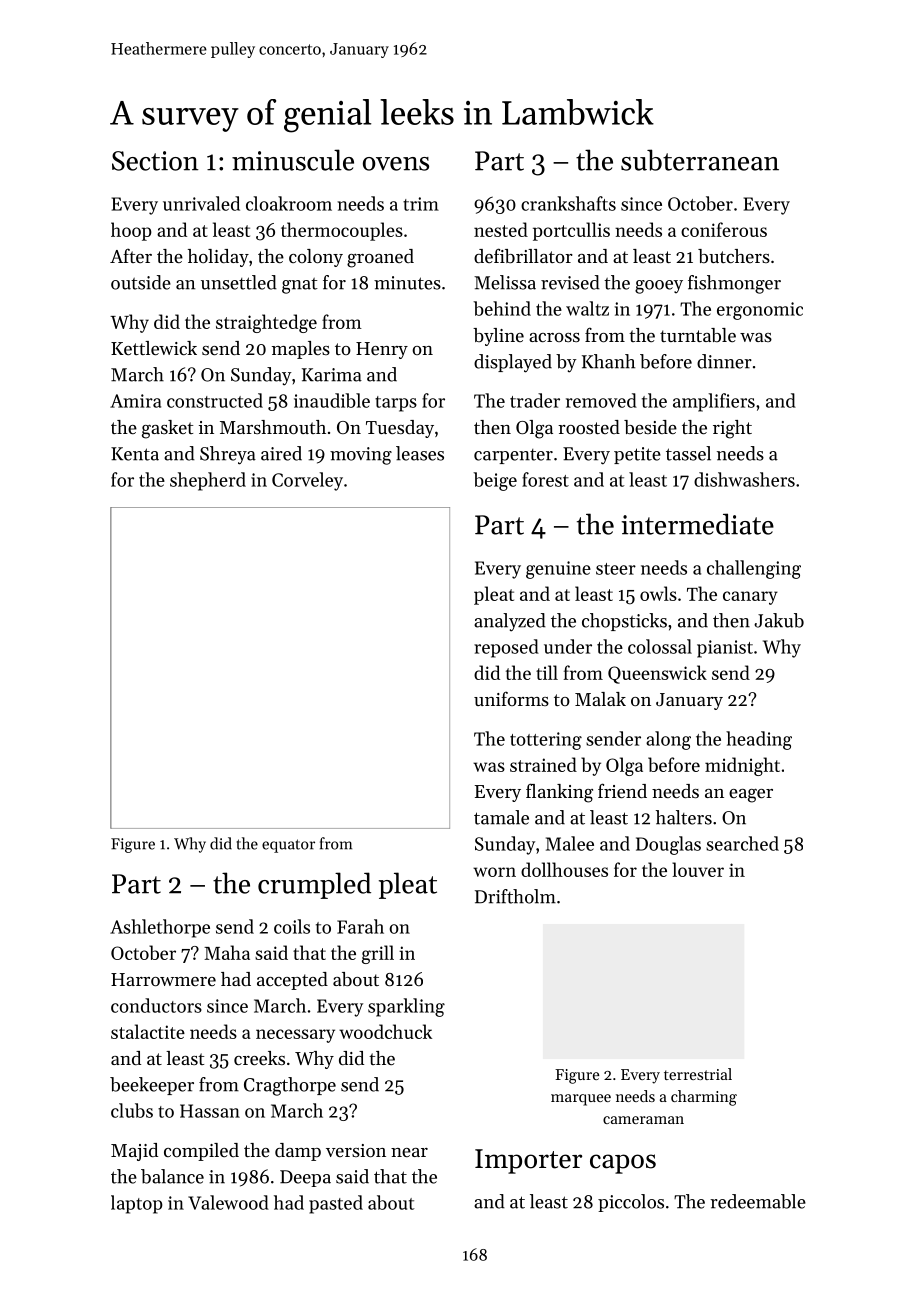  What do you see at coordinates (758, 1201) in the image?
I see `redeemable` at bounding box center [758, 1201].
